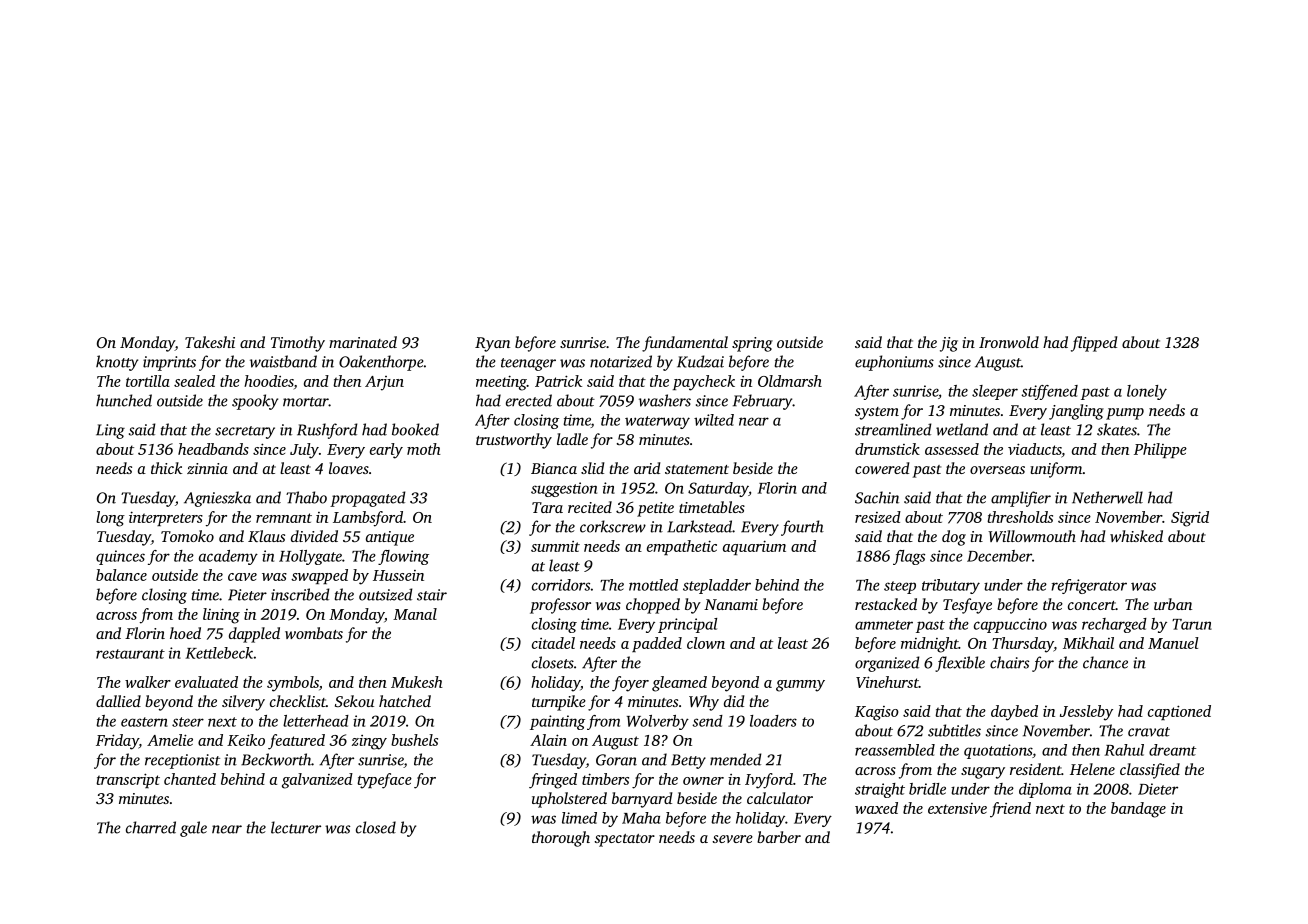 This screenshot has height=924, width=1308. What do you see at coordinates (316, 721) in the screenshot?
I see `letterhead` at bounding box center [316, 721].
